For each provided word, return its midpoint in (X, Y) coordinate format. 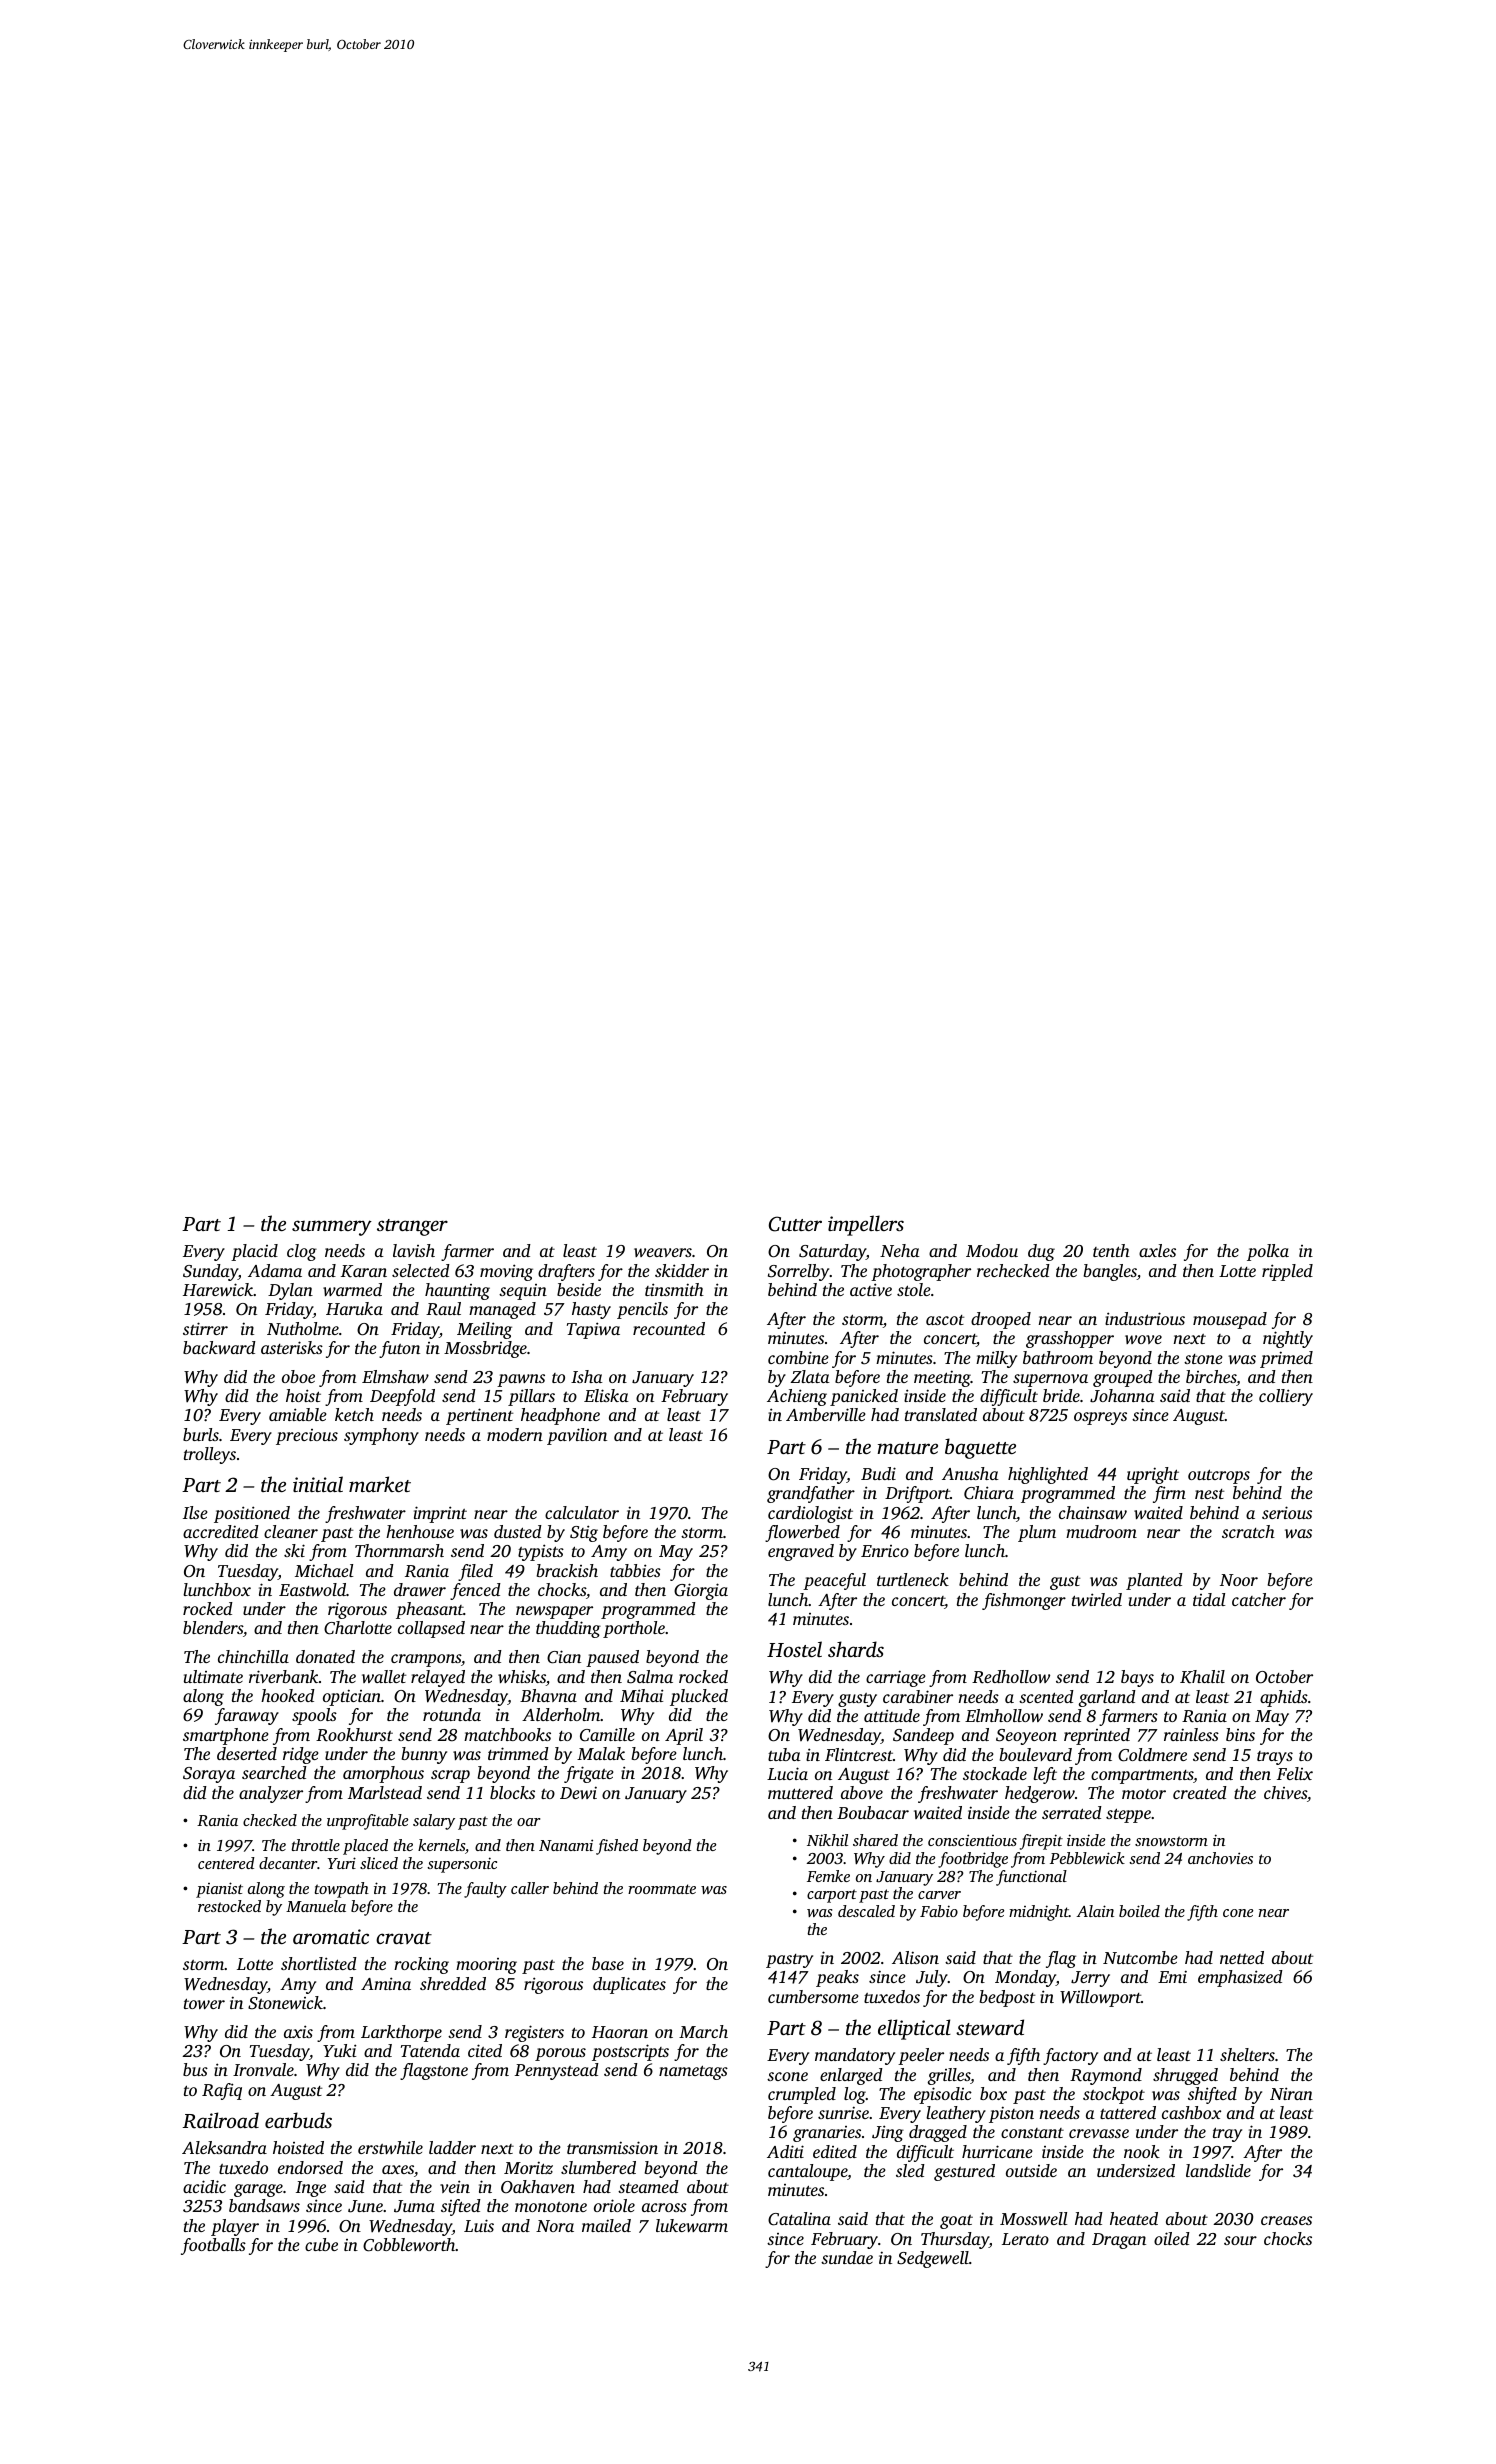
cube (321, 2244)
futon (399, 1349)
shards (856, 1649)
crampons (426, 1660)
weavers (663, 1252)
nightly (1288, 1339)
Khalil (1202, 1677)
